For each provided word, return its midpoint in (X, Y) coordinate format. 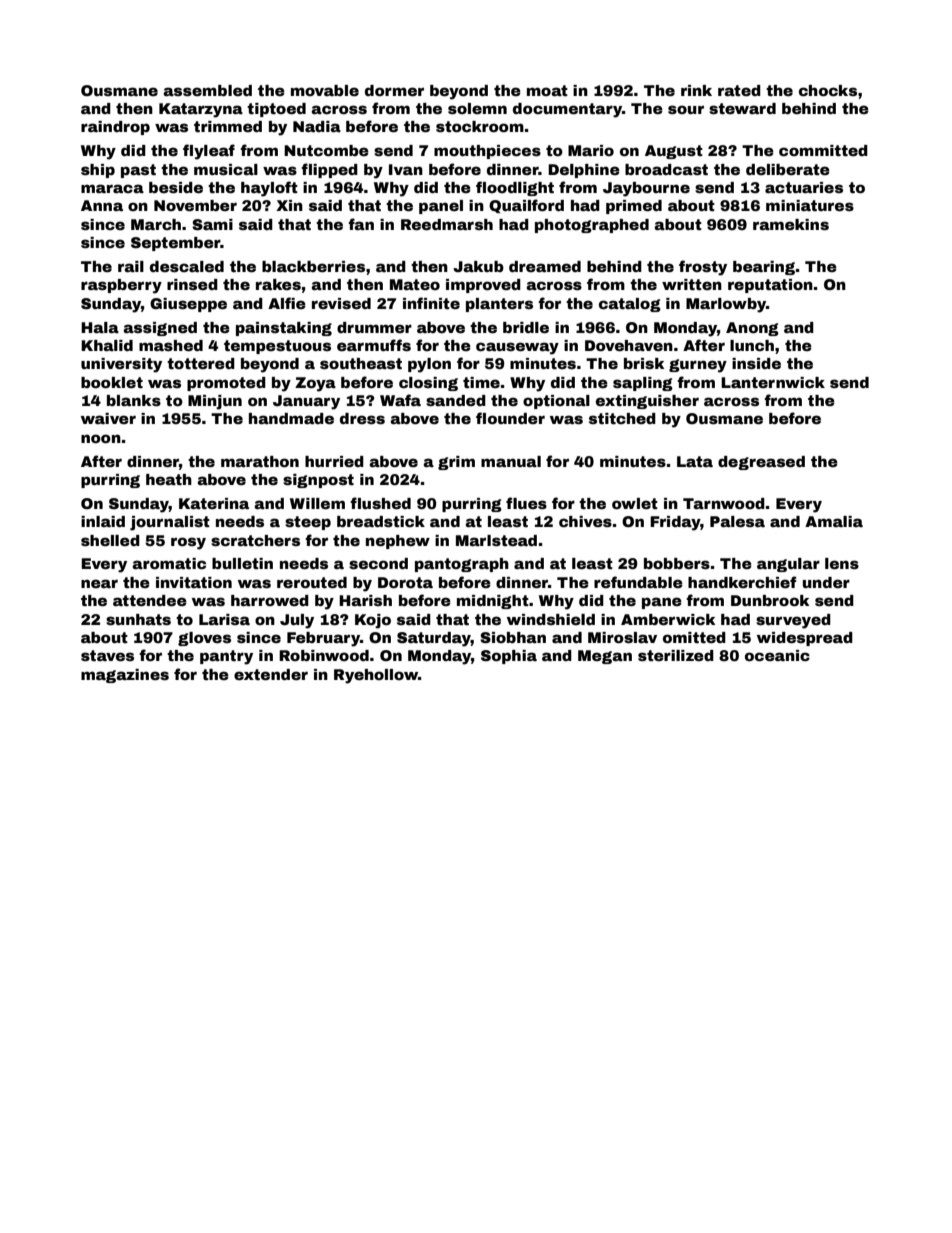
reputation (770, 286)
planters (499, 305)
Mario (591, 150)
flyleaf (209, 152)
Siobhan (513, 637)
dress (362, 418)
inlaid (103, 521)
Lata (695, 461)
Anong (752, 329)
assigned (160, 329)
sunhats (138, 619)
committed (823, 150)
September (175, 244)
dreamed (545, 266)
